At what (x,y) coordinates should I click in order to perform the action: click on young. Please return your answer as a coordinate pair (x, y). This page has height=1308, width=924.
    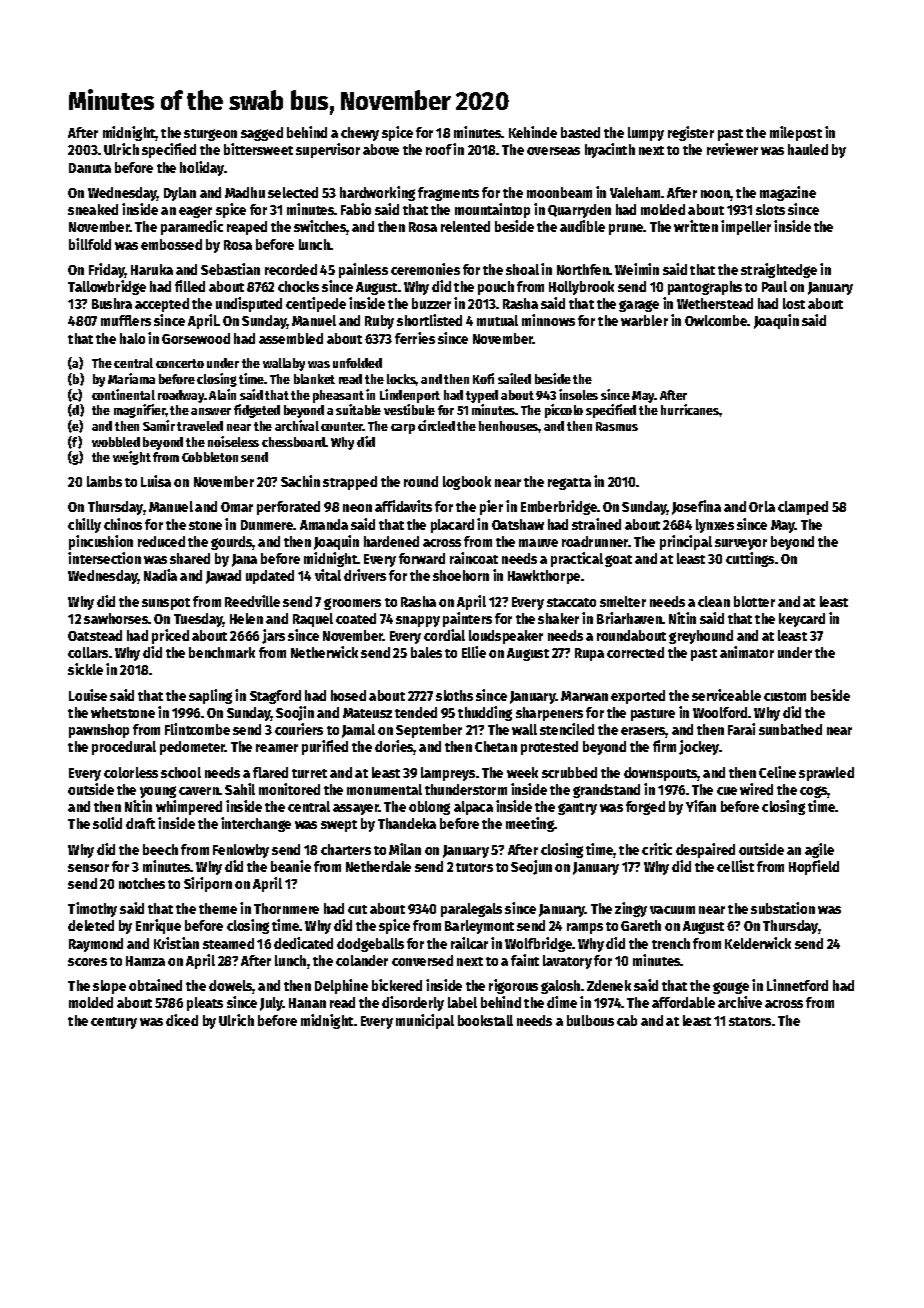
    Looking at the image, I should click on (158, 792).
